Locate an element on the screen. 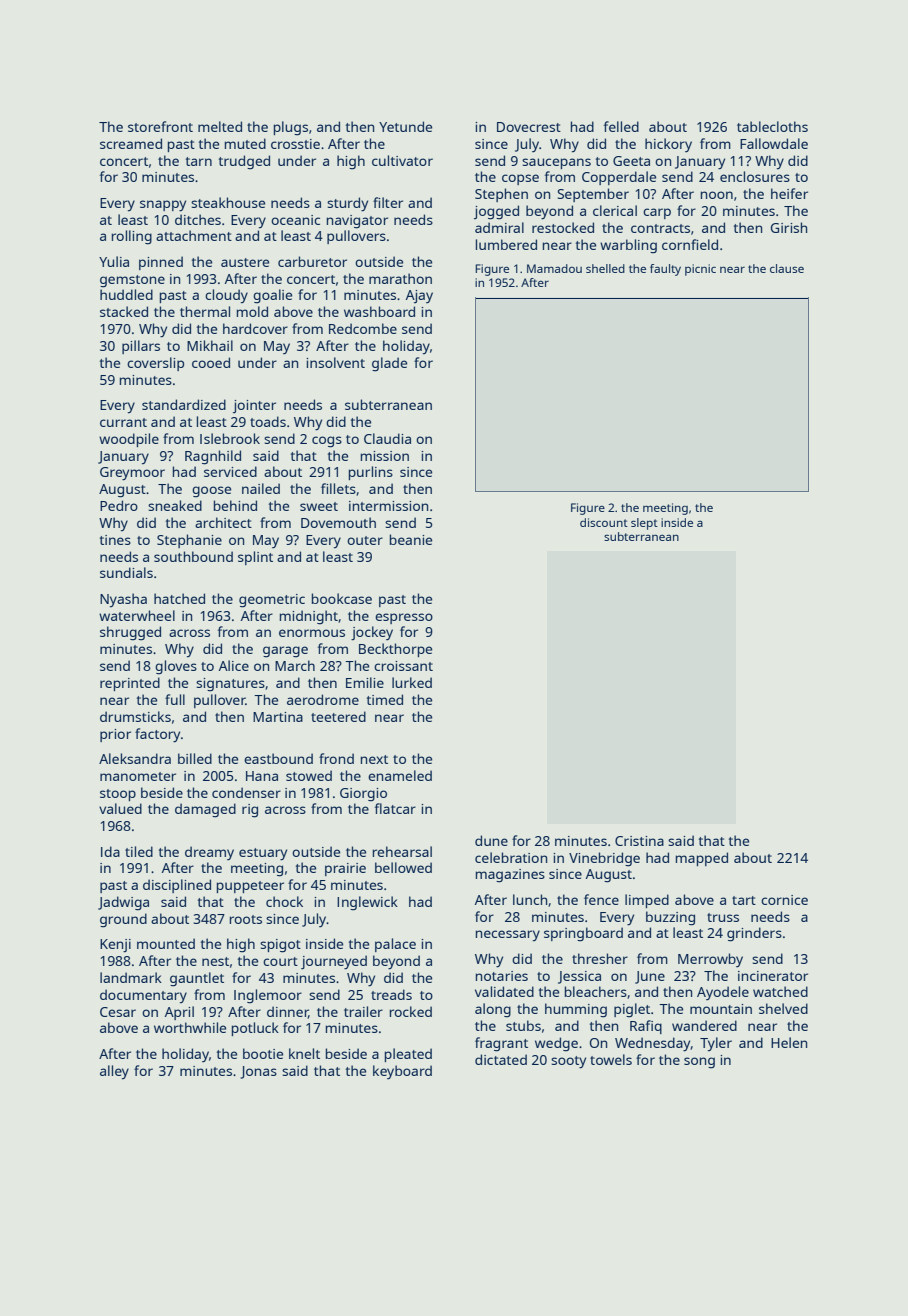 Image resolution: width=908 pixels, height=1316 pixels. dinner is located at coordinates (288, 1012).
